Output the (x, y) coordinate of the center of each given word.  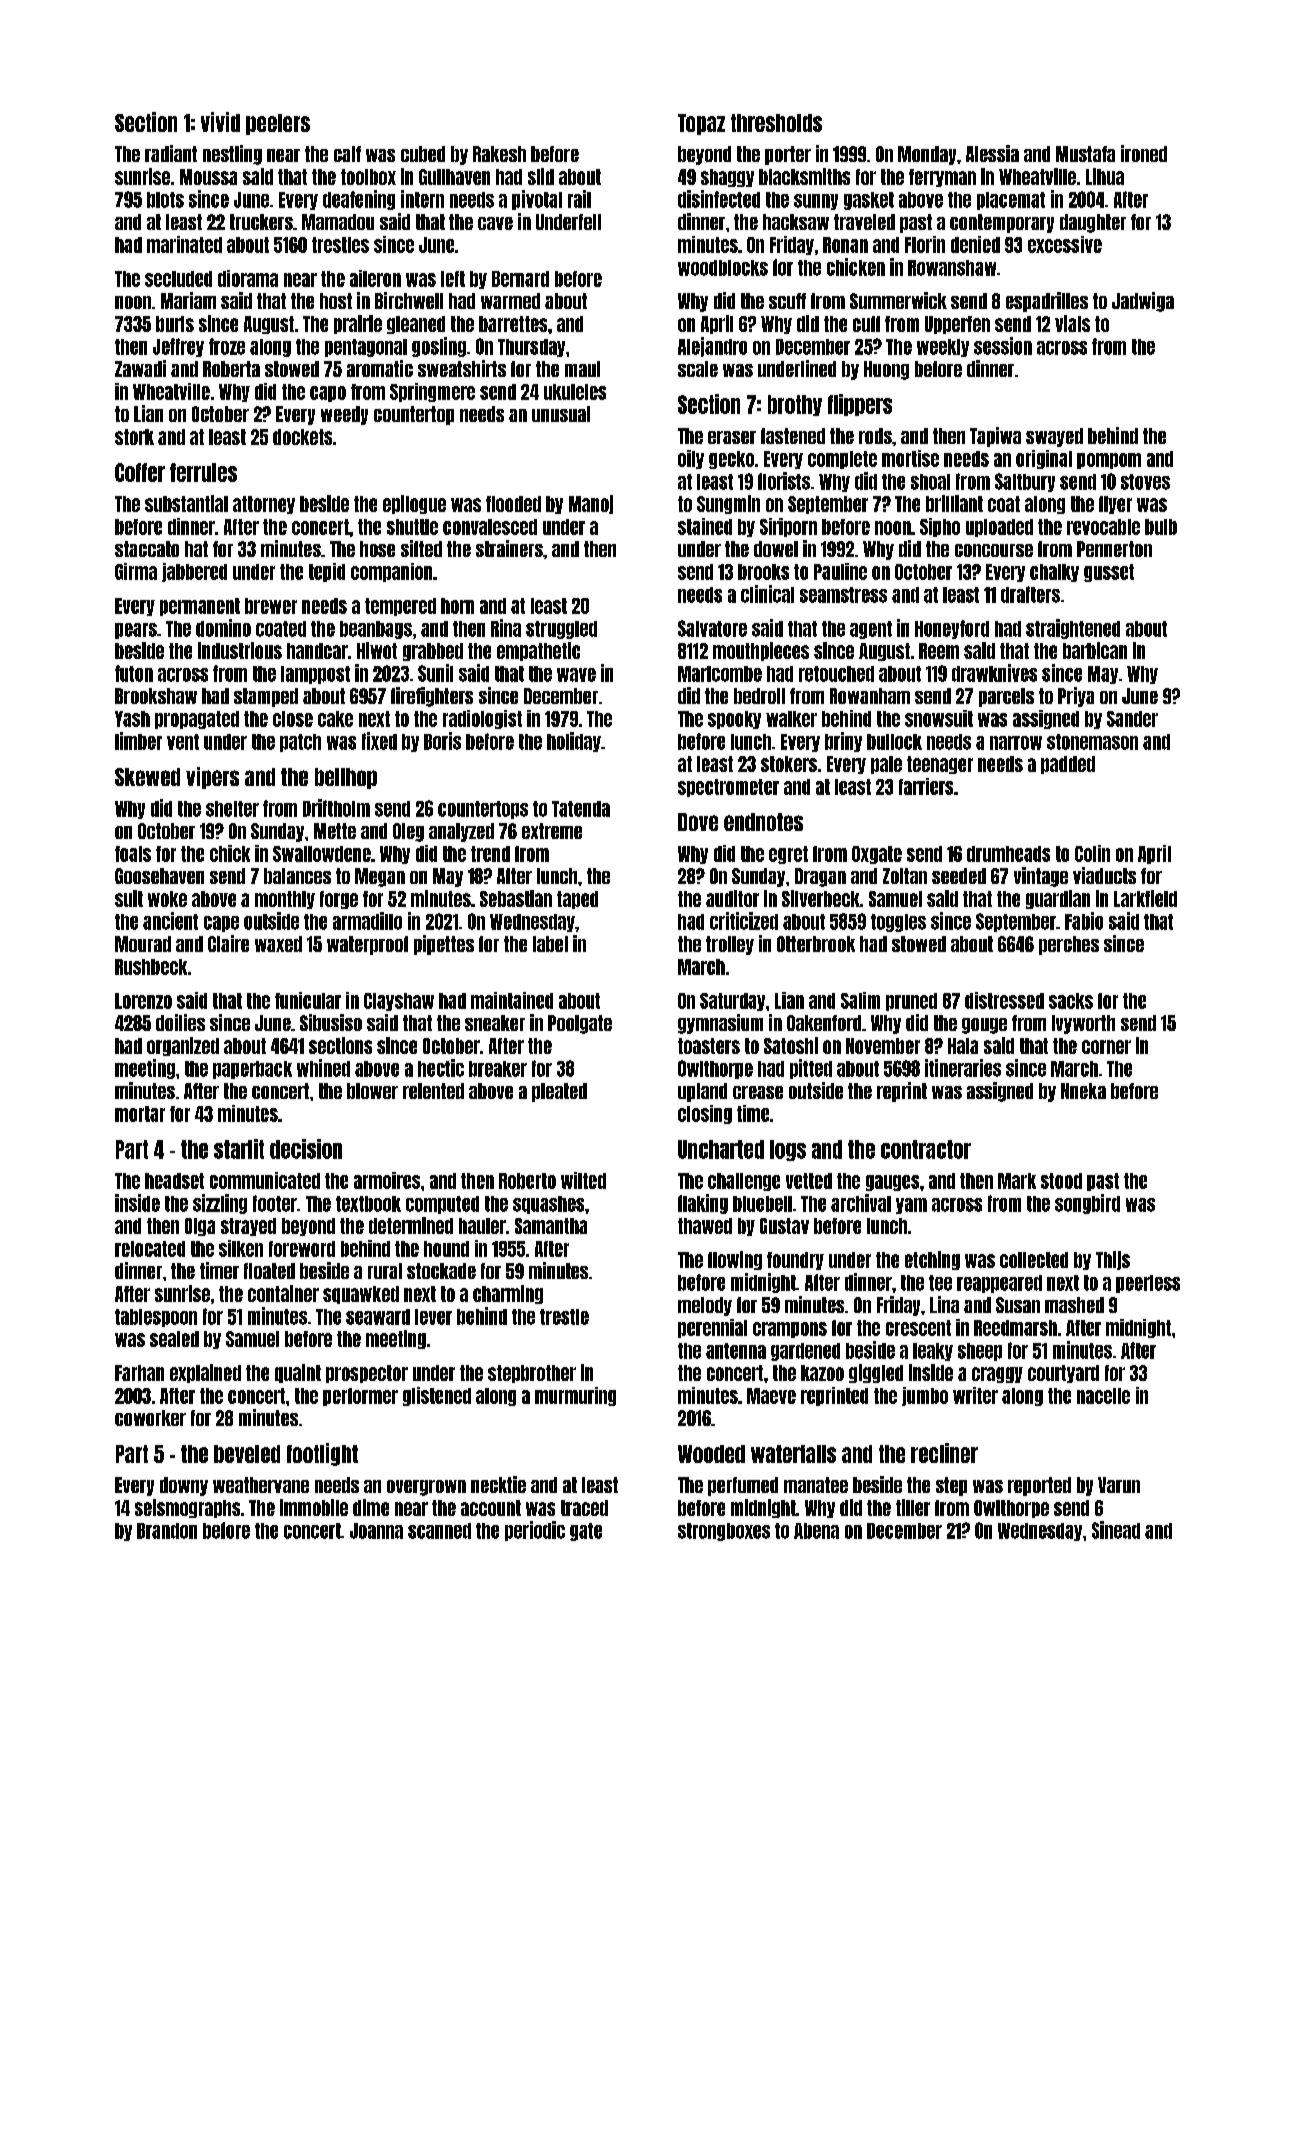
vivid (220, 122)
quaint (298, 1373)
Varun (1119, 1485)
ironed (1144, 153)
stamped (266, 697)
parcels (1006, 697)
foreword (302, 1249)
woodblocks (723, 268)
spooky (734, 720)
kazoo (822, 1373)
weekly (943, 348)
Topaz (701, 124)
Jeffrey (178, 347)
